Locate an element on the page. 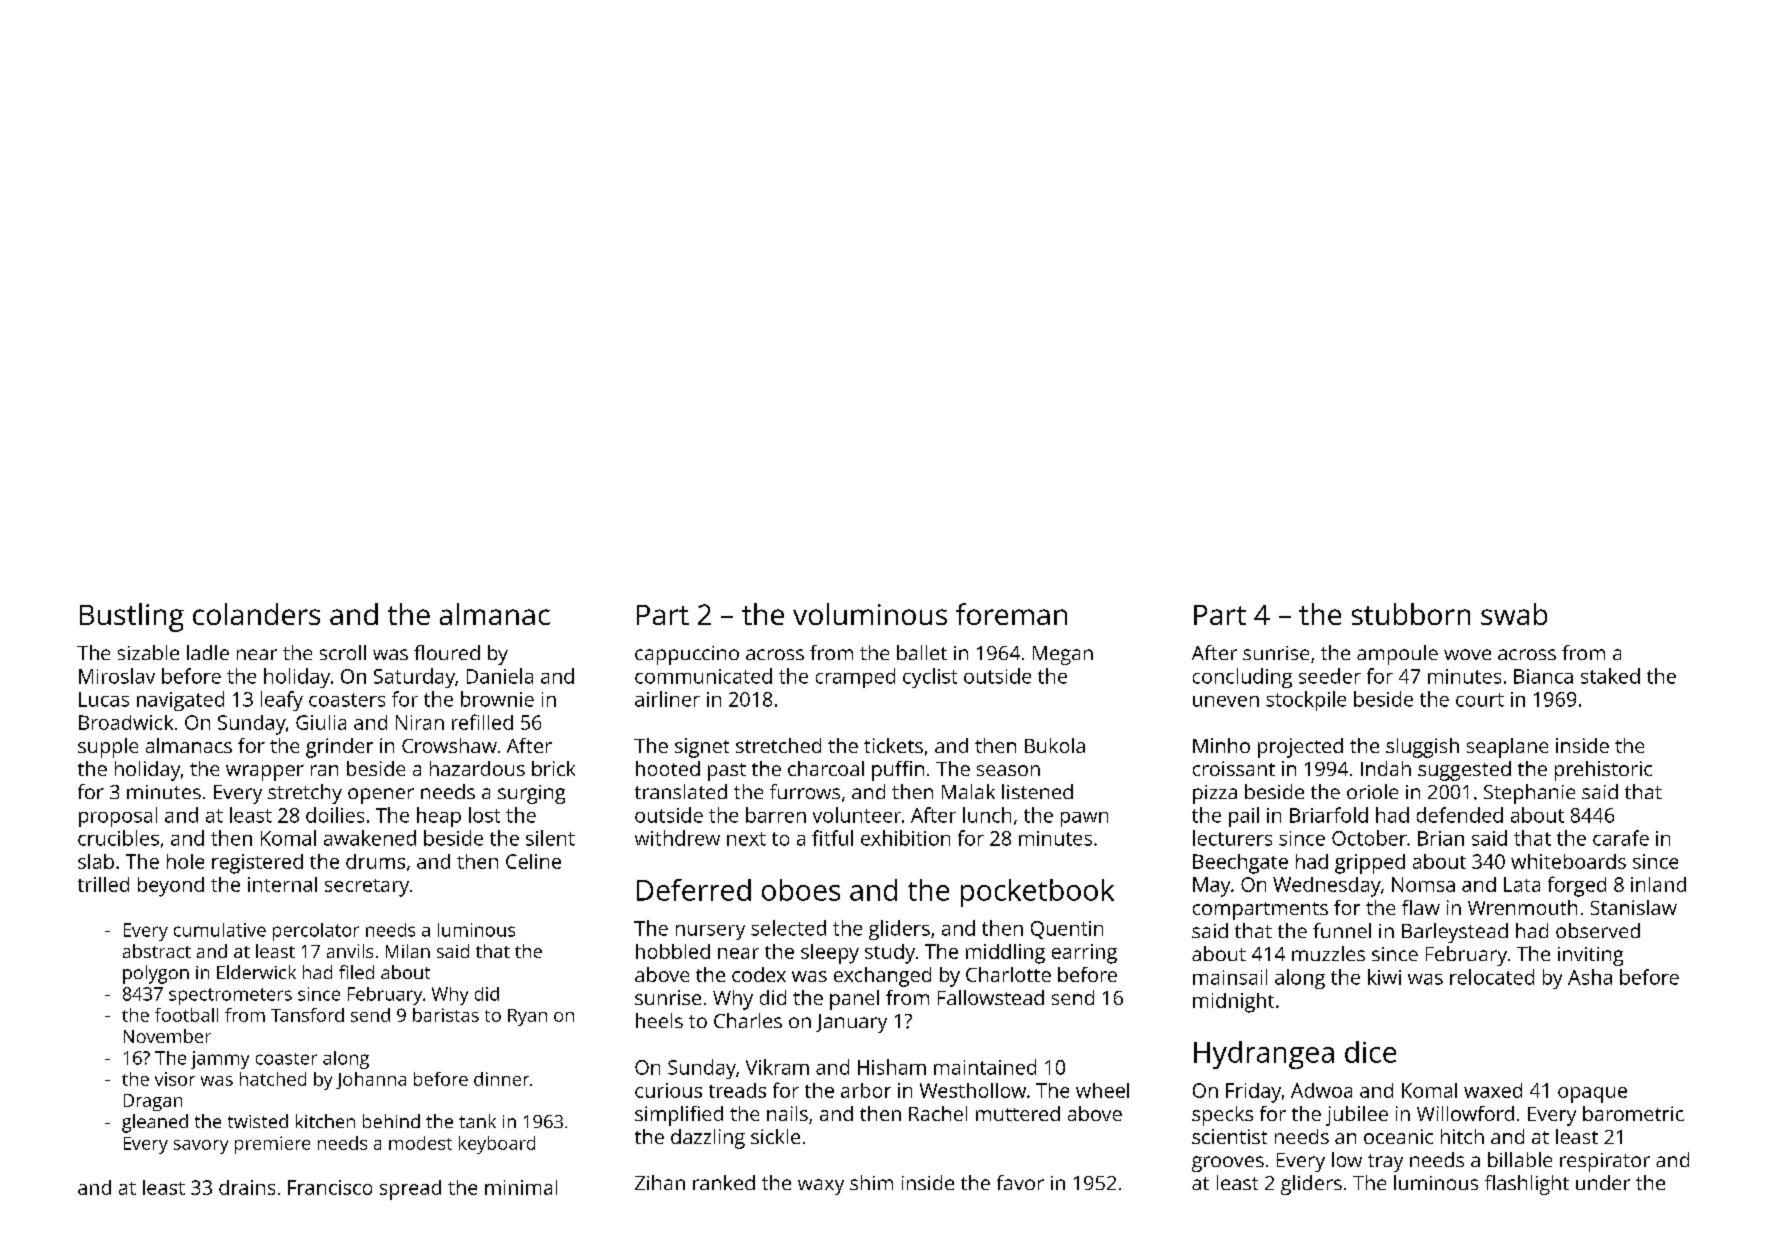 This document has height=1251, width=1770. withdrew is located at coordinates (677, 838).
